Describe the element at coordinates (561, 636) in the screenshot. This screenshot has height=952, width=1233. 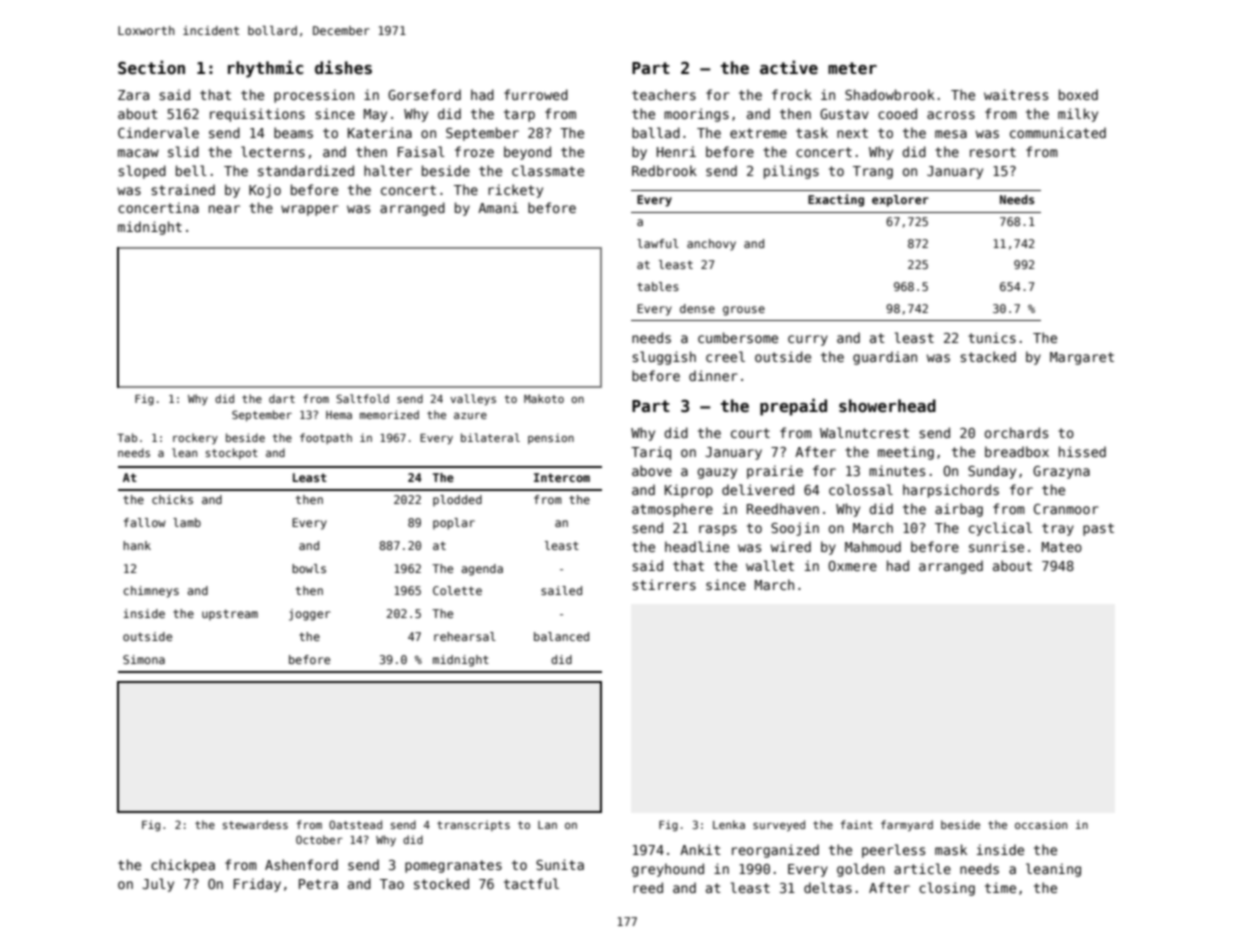
I see `balanced` at that location.
